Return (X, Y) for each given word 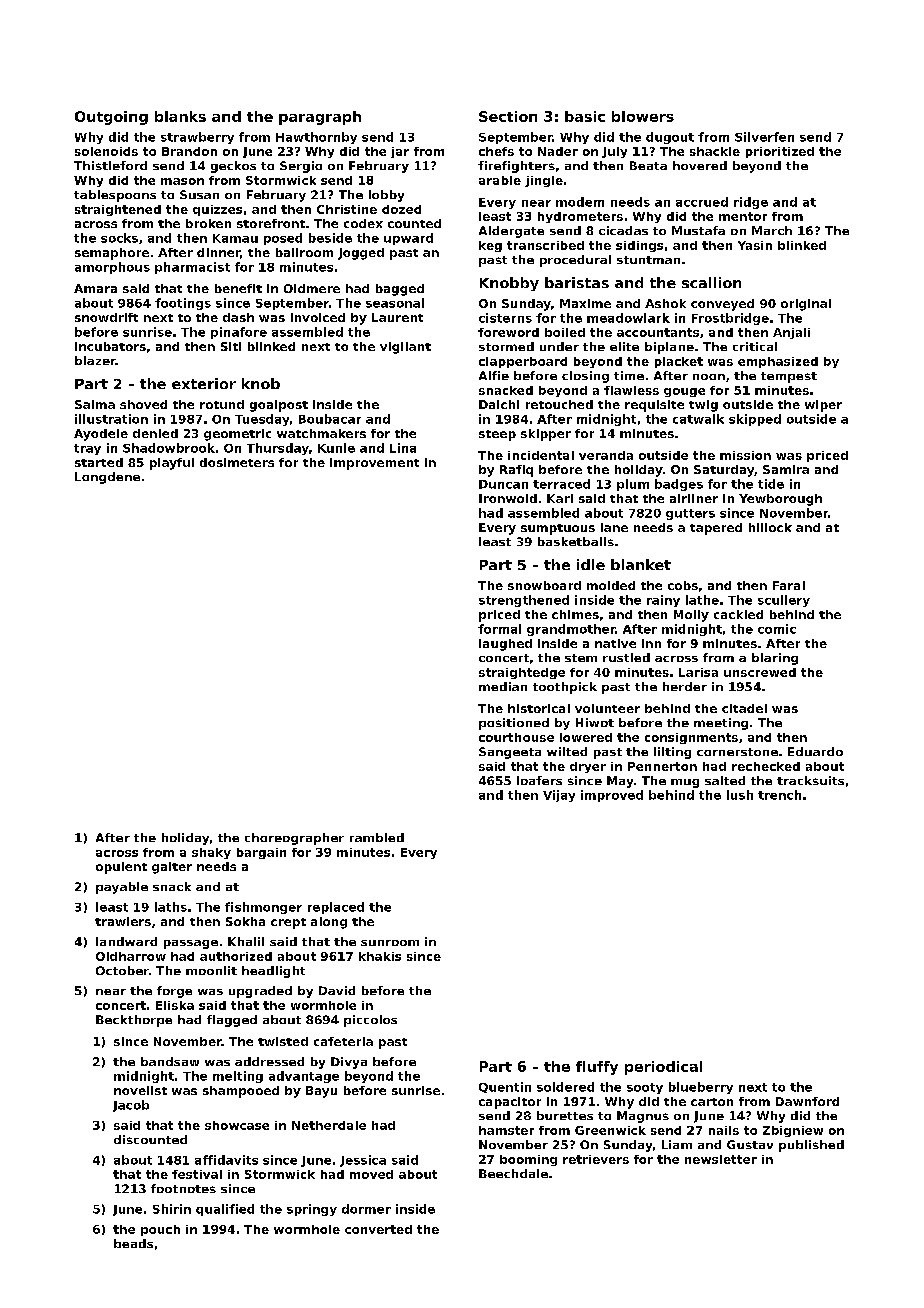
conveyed (722, 305)
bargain (261, 853)
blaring (775, 659)
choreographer (294, 839)
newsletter (721, 1159)
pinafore (239, 333)
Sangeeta (510, 753)
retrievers (596, 1159)
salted (725, 780)
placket (679, 362)
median (503, 686)
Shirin (172, 1209)
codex (363, 223)
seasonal (395, 303)
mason (182, 181)
